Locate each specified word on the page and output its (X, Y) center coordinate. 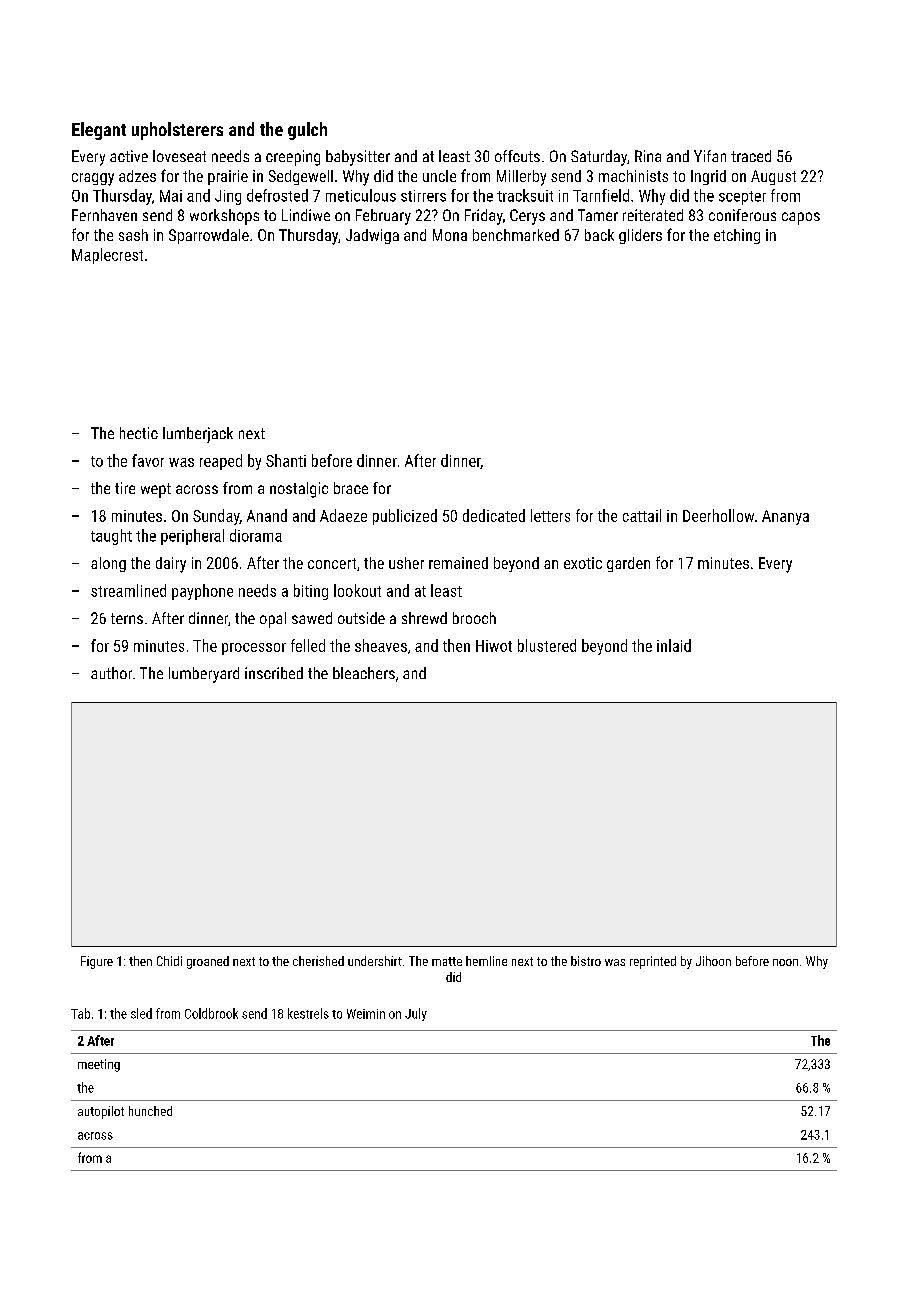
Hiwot (494, 646)
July (416, 1014)
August (773, 177)
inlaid (674, 645)
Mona (450, 235)
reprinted (653, 962)
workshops (224, 217)
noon (785, 962)
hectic (139, 433)
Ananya (785, 517)
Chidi (169, 961)
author (111, 673)
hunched (150, 1111)
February (383, 217)
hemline (486, 961)
